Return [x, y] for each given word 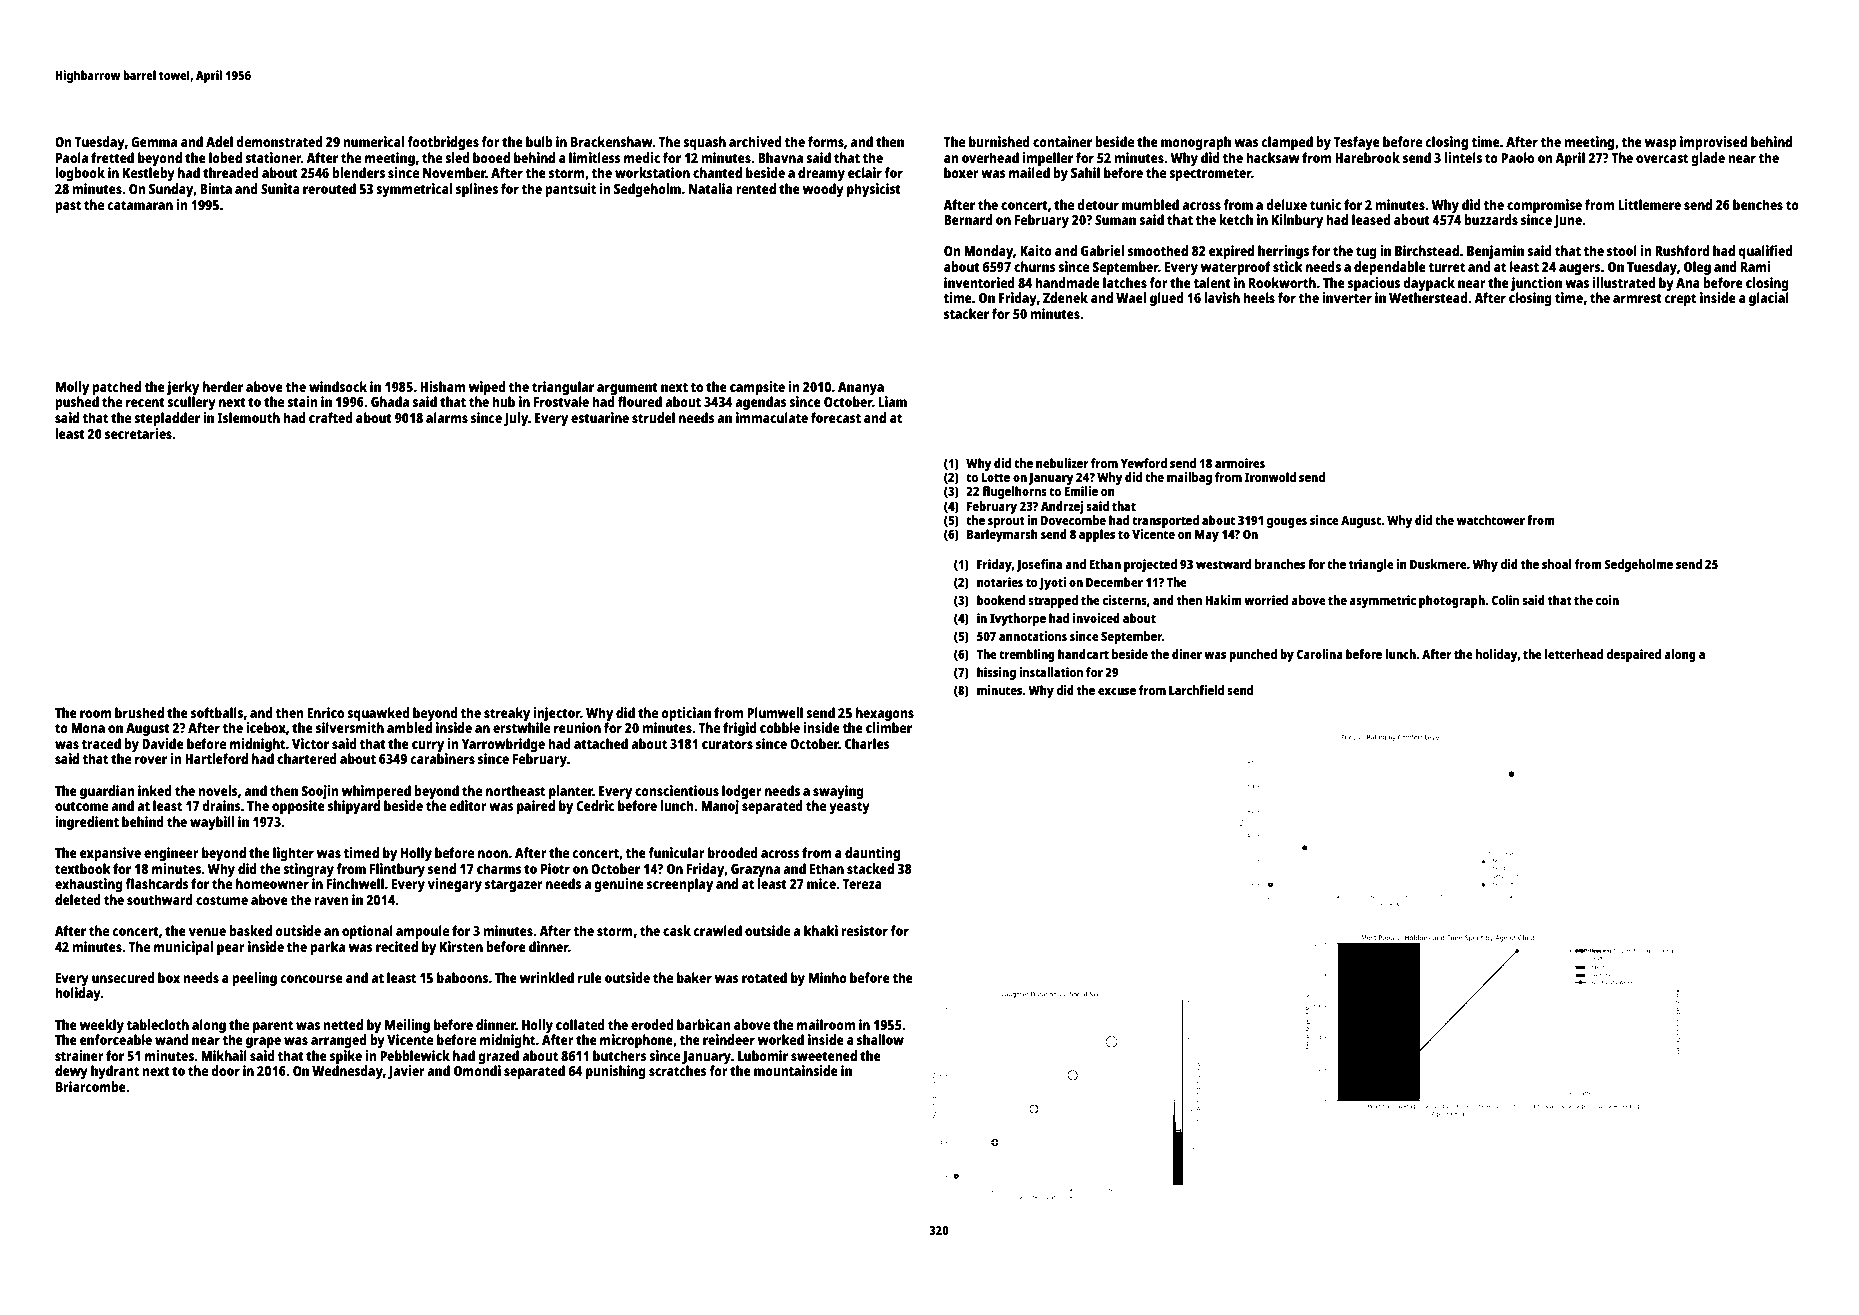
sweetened [824, 1055]
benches [1758, 204]
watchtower [1491, 520]
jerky [183, 388]
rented [756, 188]
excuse [1117, 691]
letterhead [1574, 654]
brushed [139, 712]
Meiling [407, 1026]
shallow [880, 1039]
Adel [219, 141]
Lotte [995, 477]
